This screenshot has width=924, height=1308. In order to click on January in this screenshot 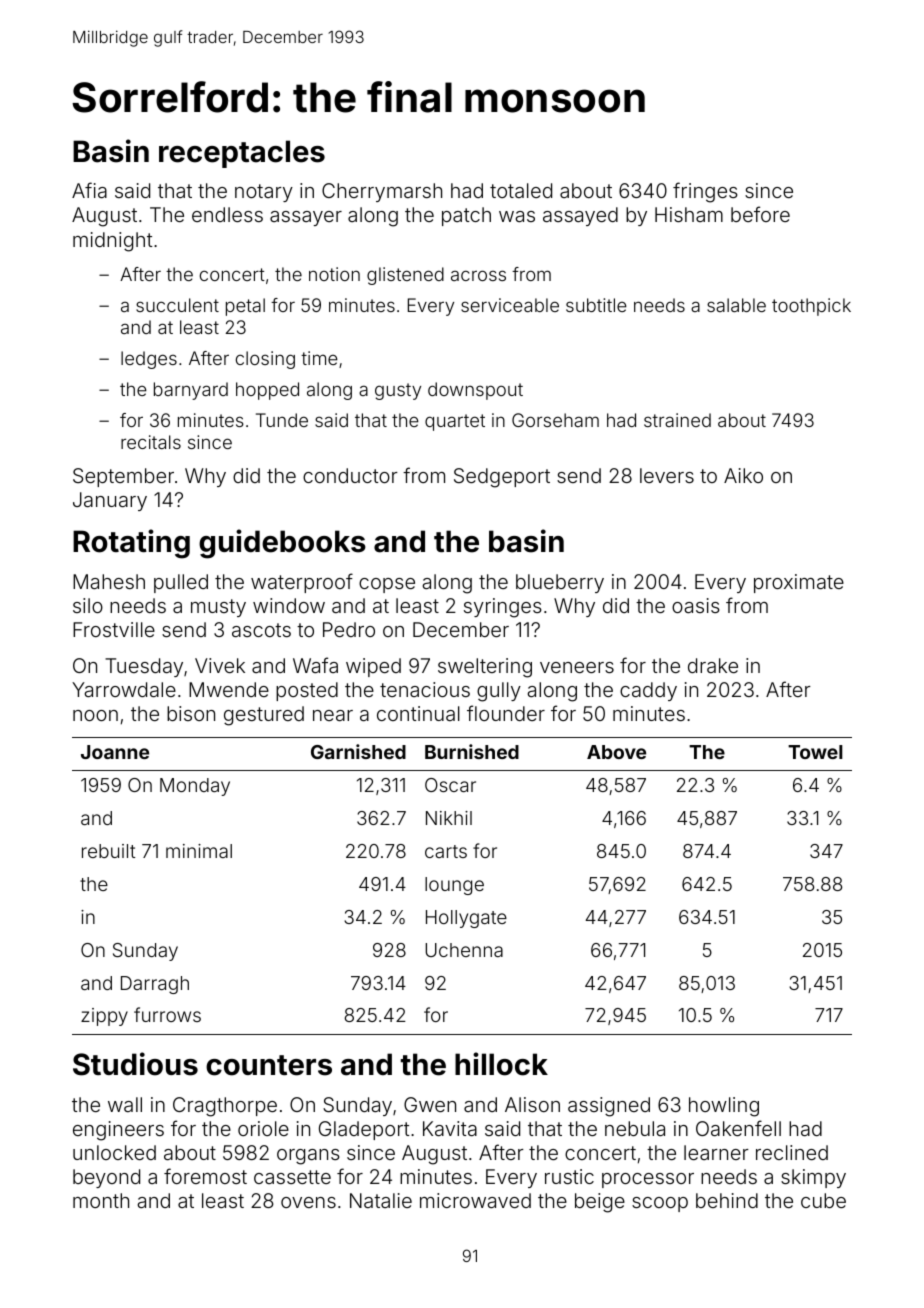, I will do `click(110, 501)`.
